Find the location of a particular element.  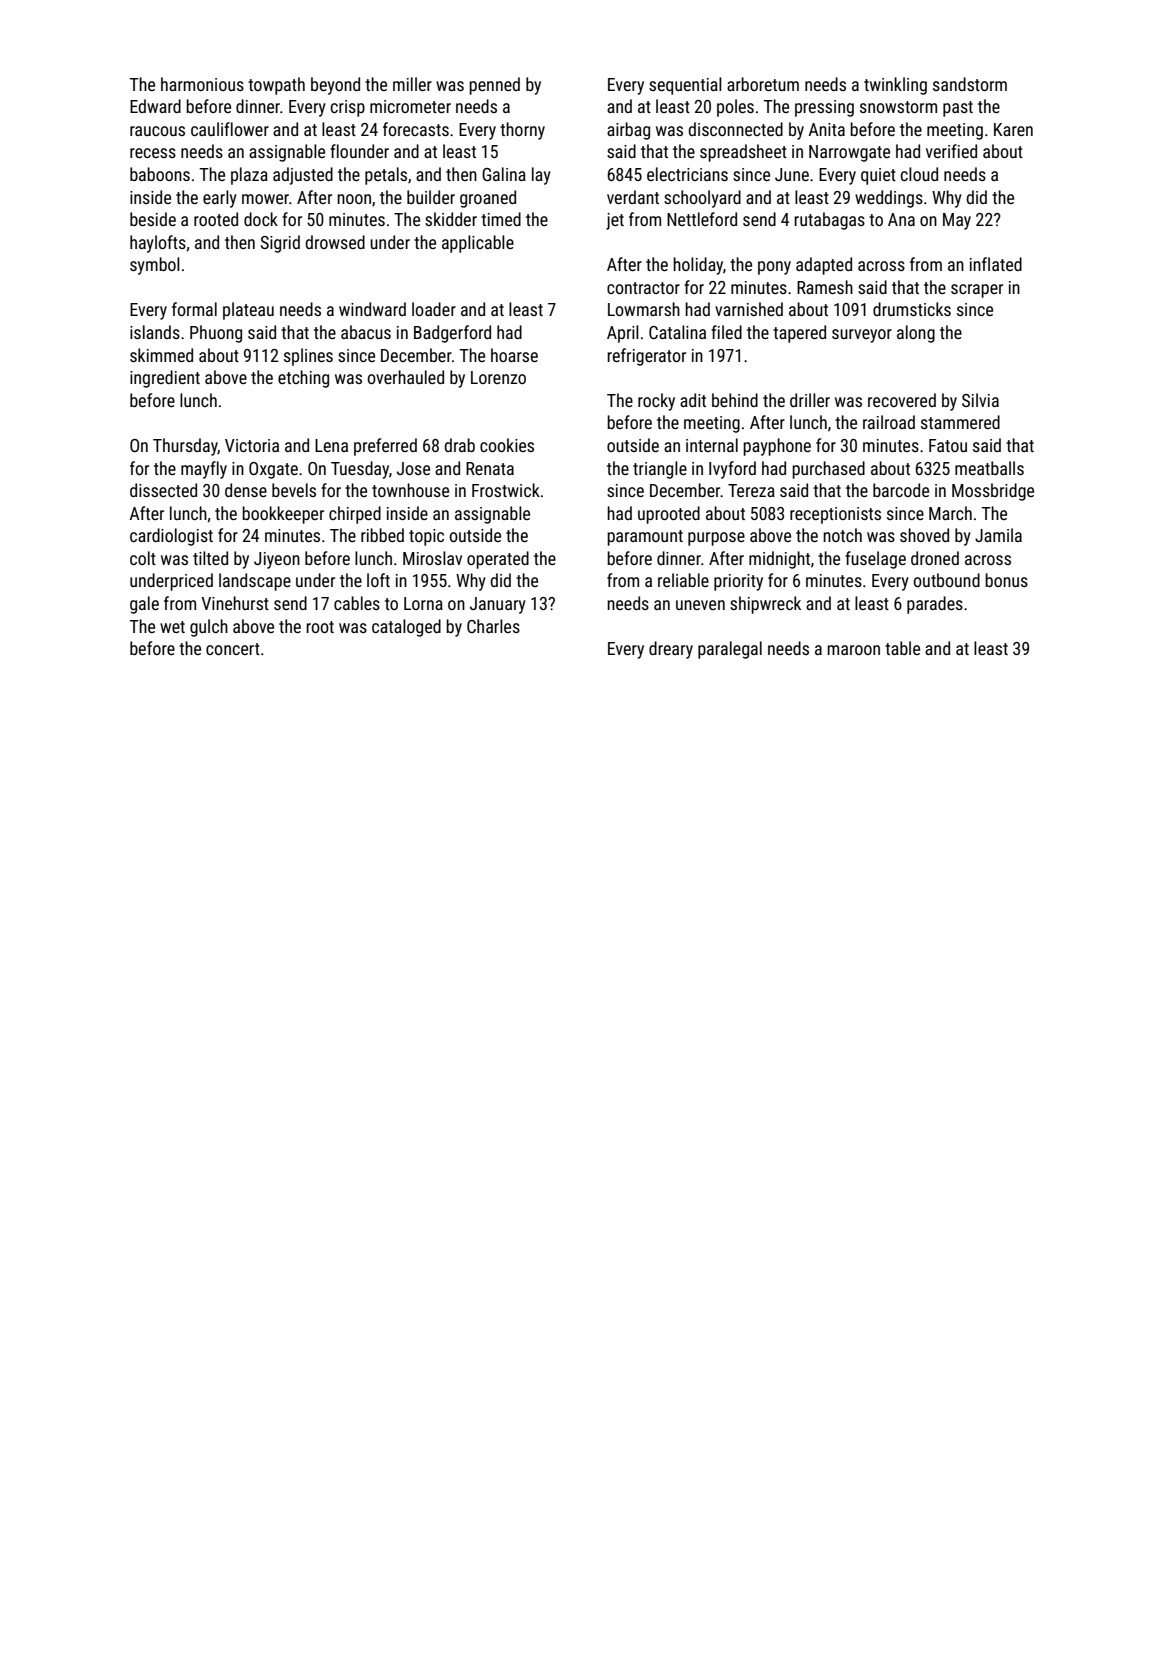

sandstorm is located at coordinates (970, 84).
